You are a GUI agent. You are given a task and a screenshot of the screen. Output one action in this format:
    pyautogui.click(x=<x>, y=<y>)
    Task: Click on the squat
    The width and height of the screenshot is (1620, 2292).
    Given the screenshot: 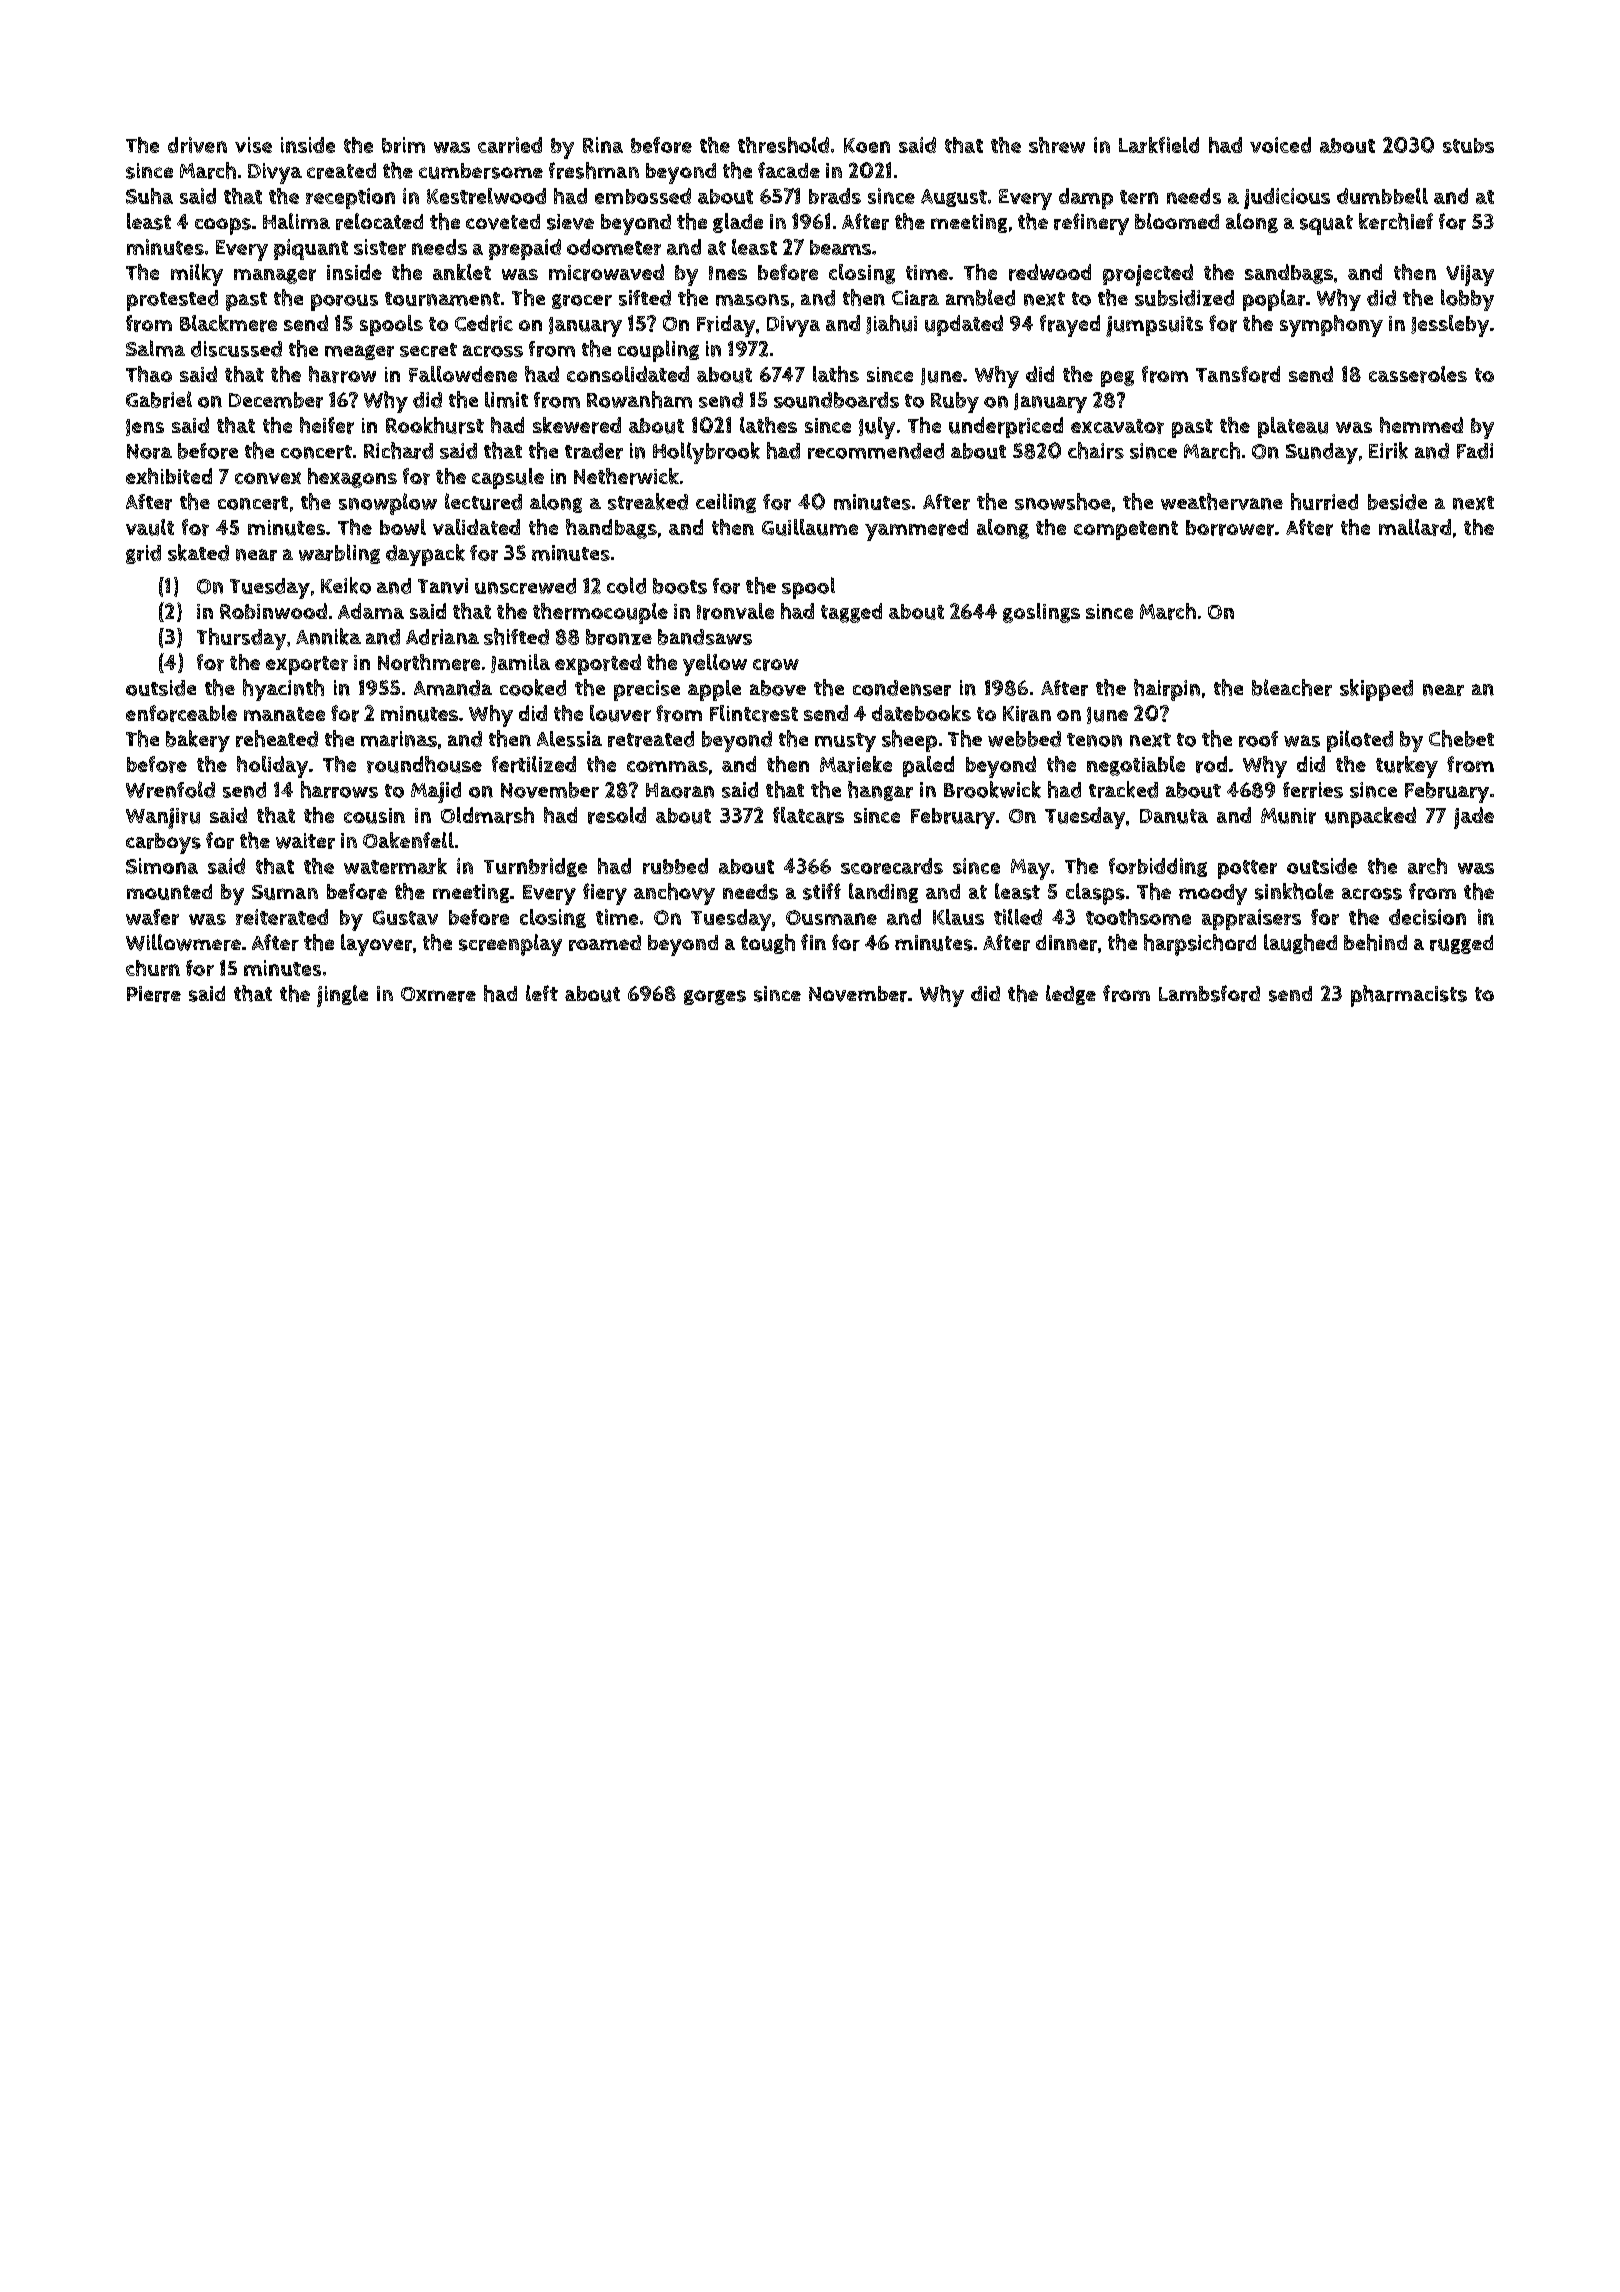 What is the action you would take?
    pyautogui.click(x=1326, y=225)
